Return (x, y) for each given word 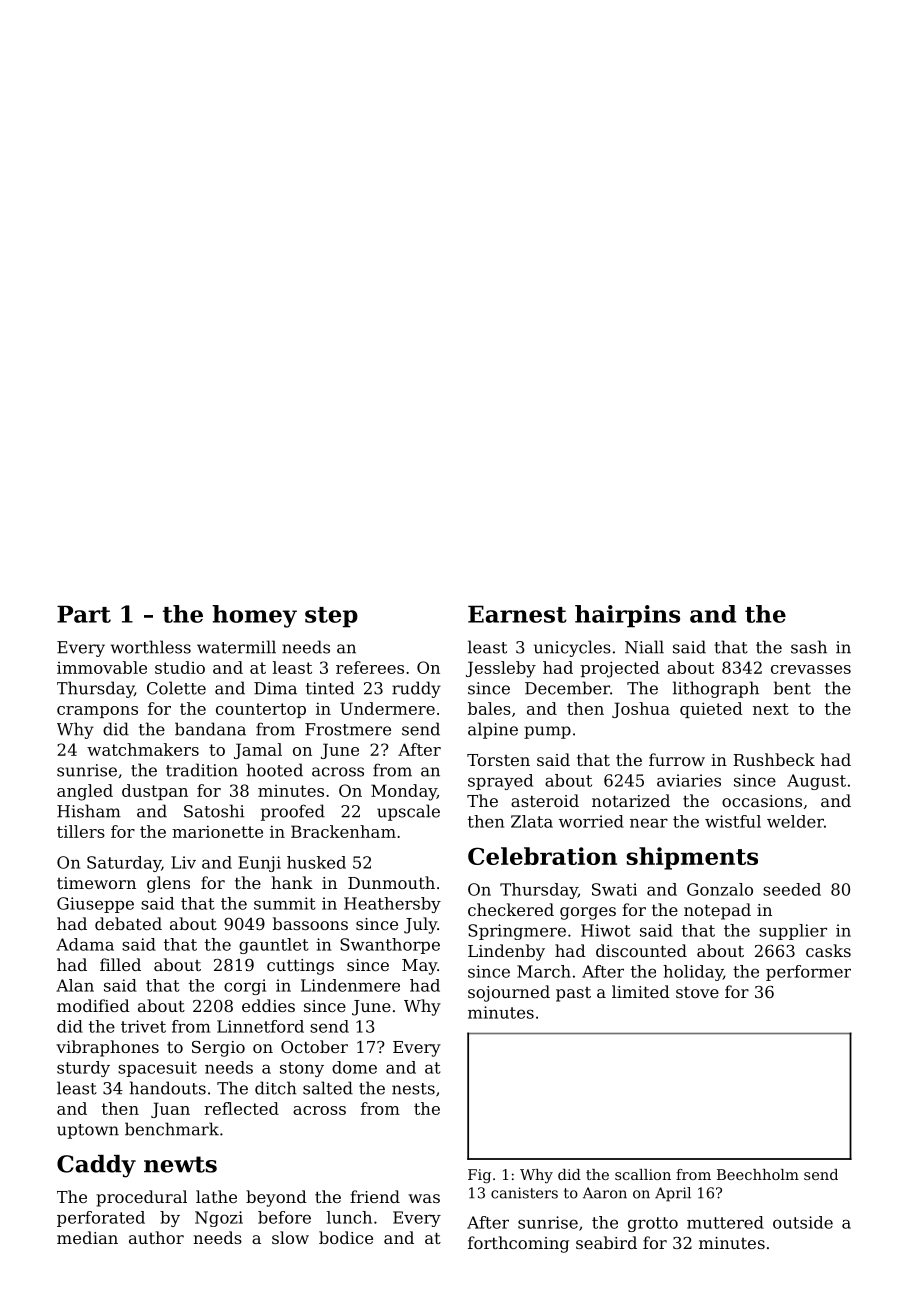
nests (413, 1089)
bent (792, 688)
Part (84, 614)
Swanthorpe (390, 946)
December (567, 688)
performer (808, 973)
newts (180, 1164)
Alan (75, 985)
